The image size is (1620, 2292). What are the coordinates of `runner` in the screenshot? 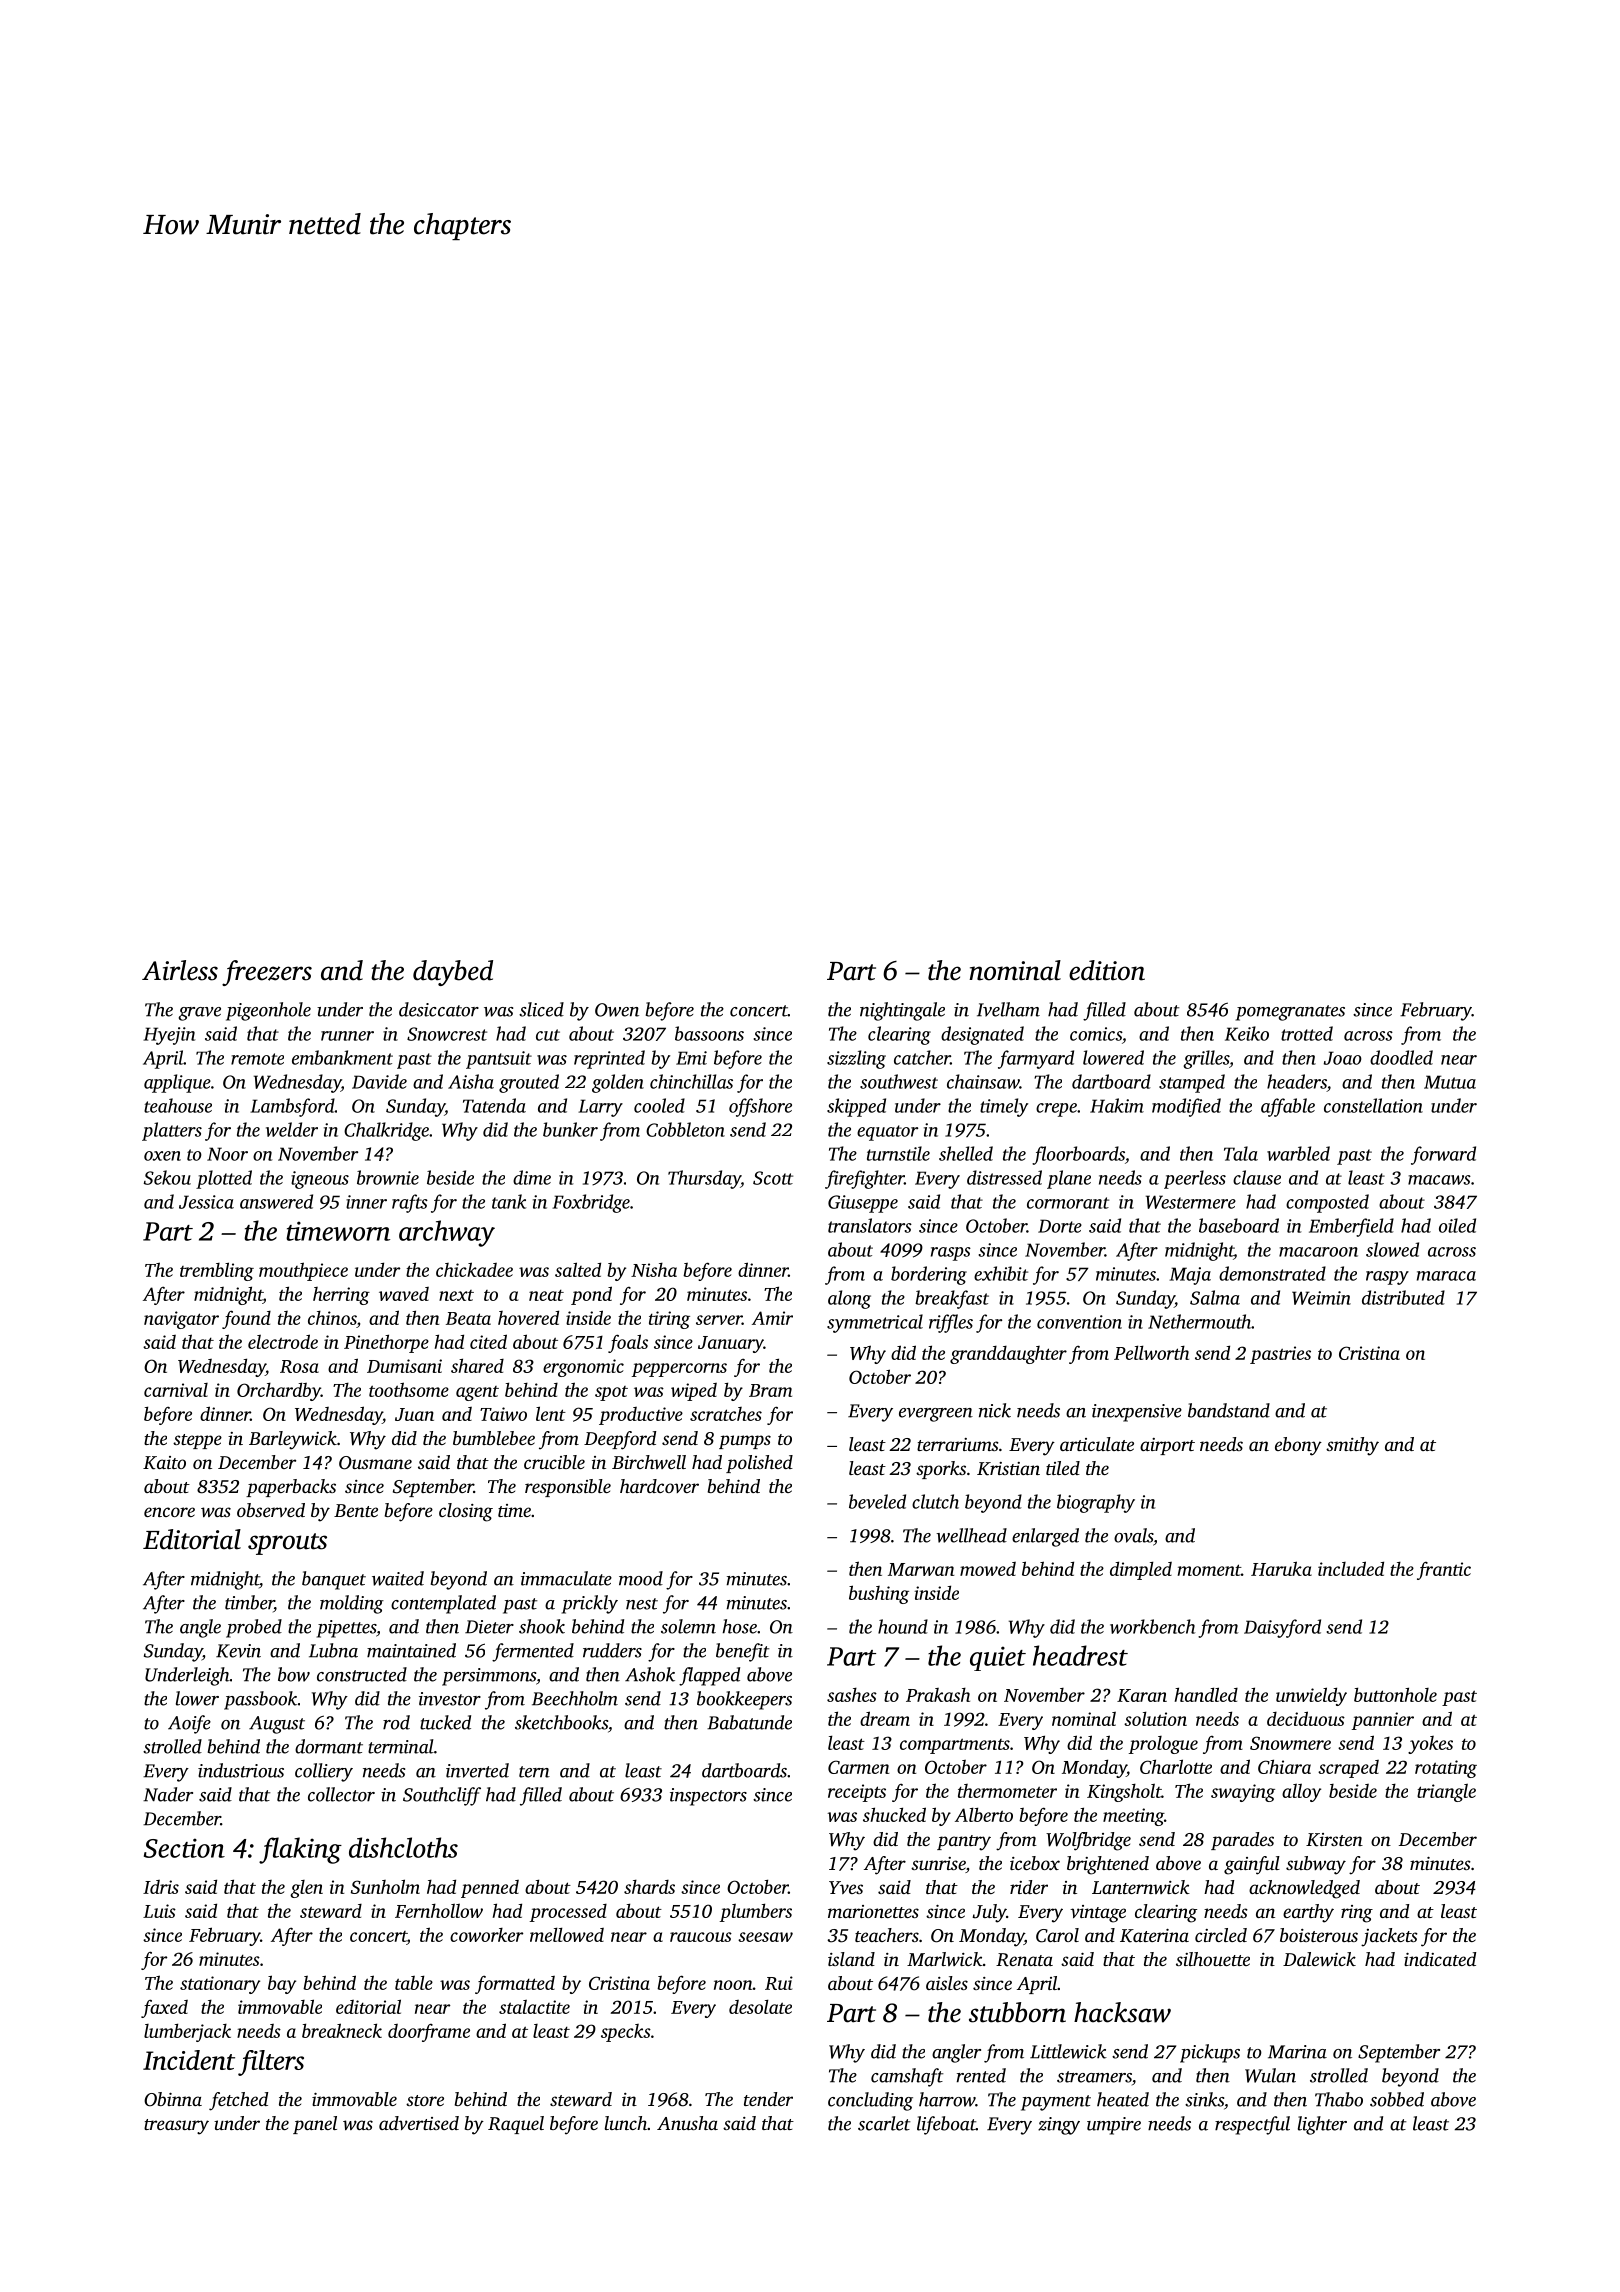 It's located at (347, 1036).
